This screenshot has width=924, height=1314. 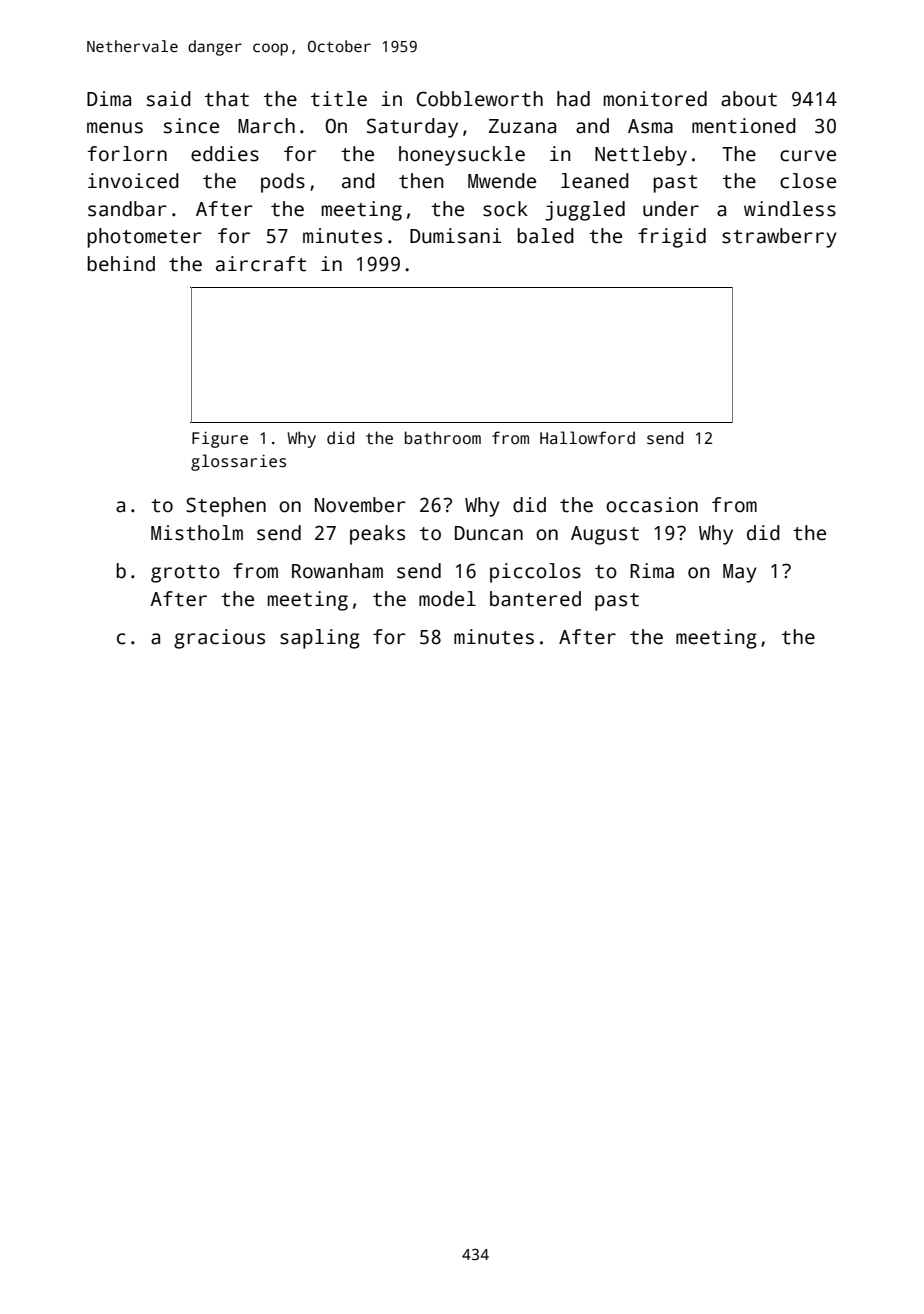 What do you see at coordinates (261, 264) in the screenshot?
I see `aircraft` at bounding box center [261, 264].
